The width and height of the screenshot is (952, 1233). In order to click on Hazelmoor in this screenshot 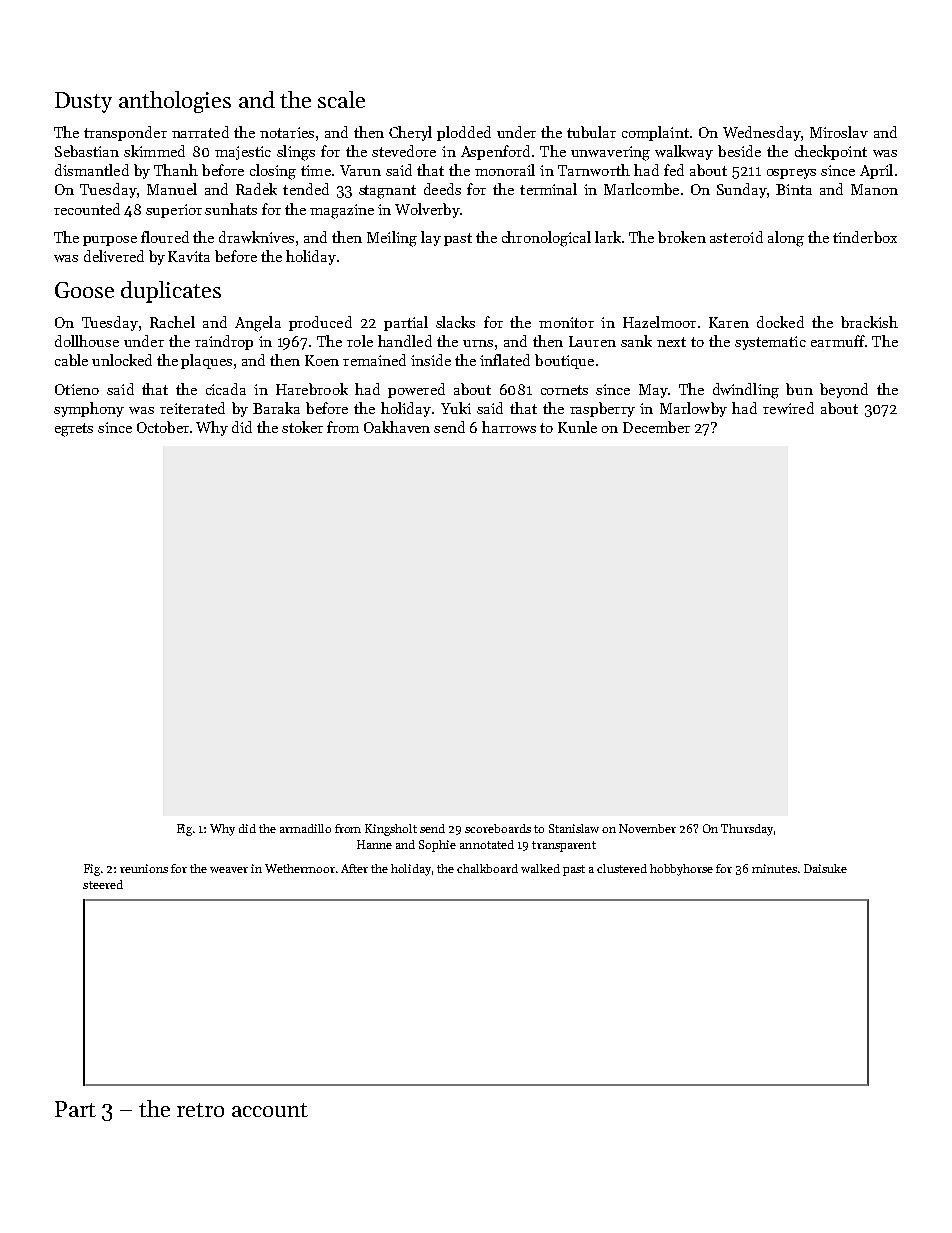, I will do `click(659, 322)`.
